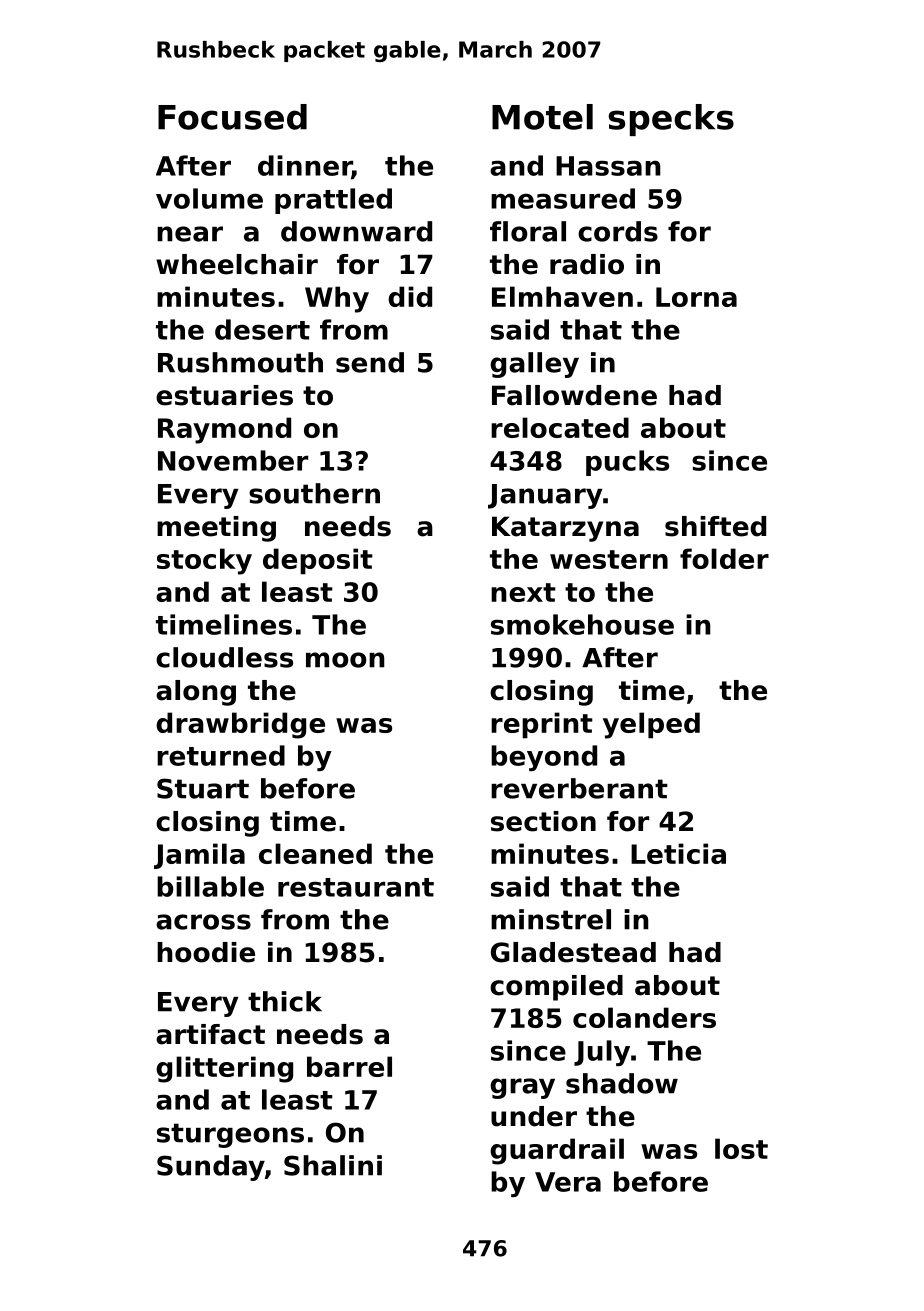 Image resolution: width=924 pixels, height=1311 pixels. What do you see at coordinates (671, 120) in the screenshot?
I see `specks` at bounding box center [671, 120].
